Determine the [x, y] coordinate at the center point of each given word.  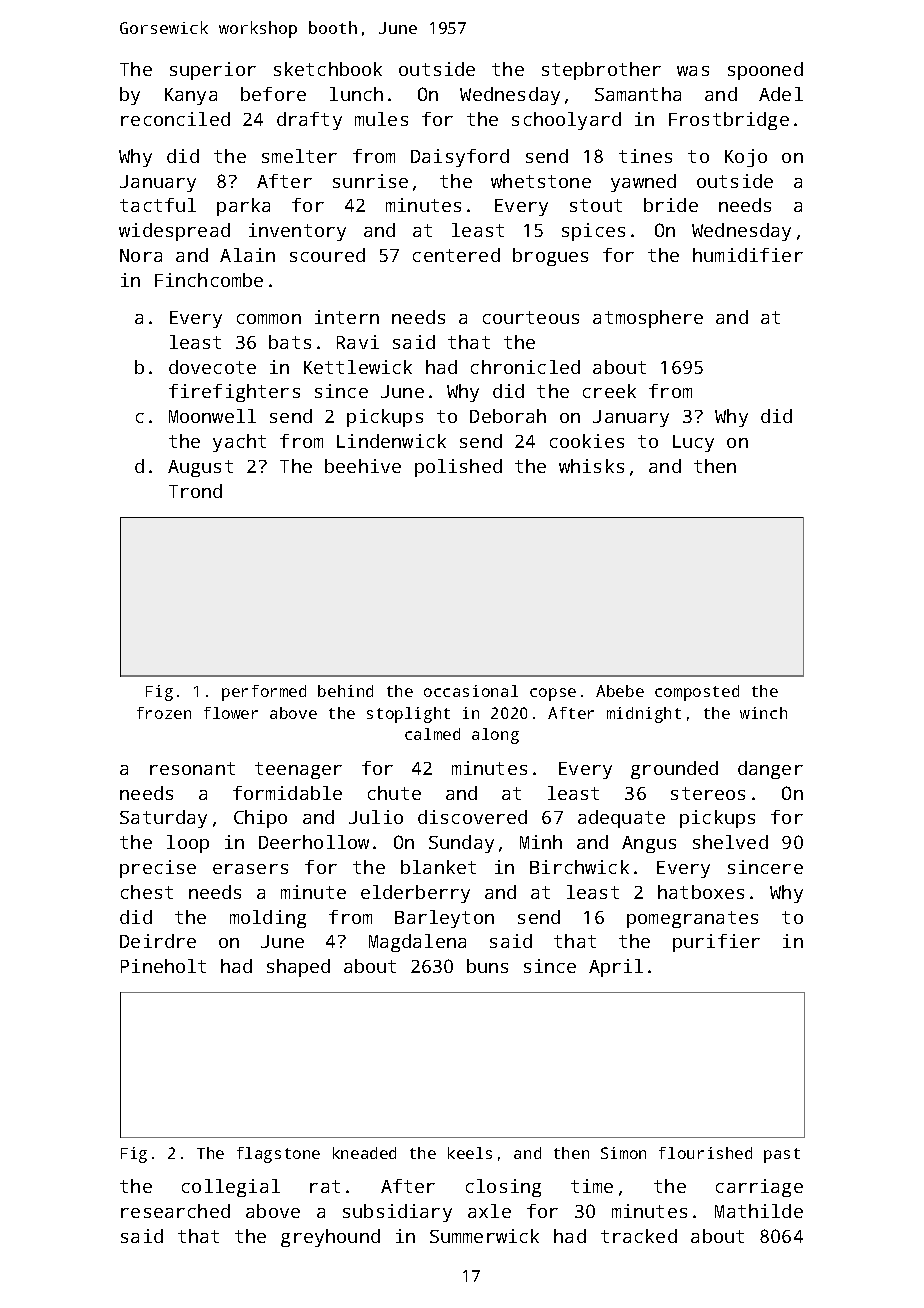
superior [213, 71]
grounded [674, 770]
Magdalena [417, 943]
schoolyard [566, 121]
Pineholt [163, 966]
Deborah [508, 416]
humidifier [748, 255]
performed [264, 693]
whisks [591, 466]
